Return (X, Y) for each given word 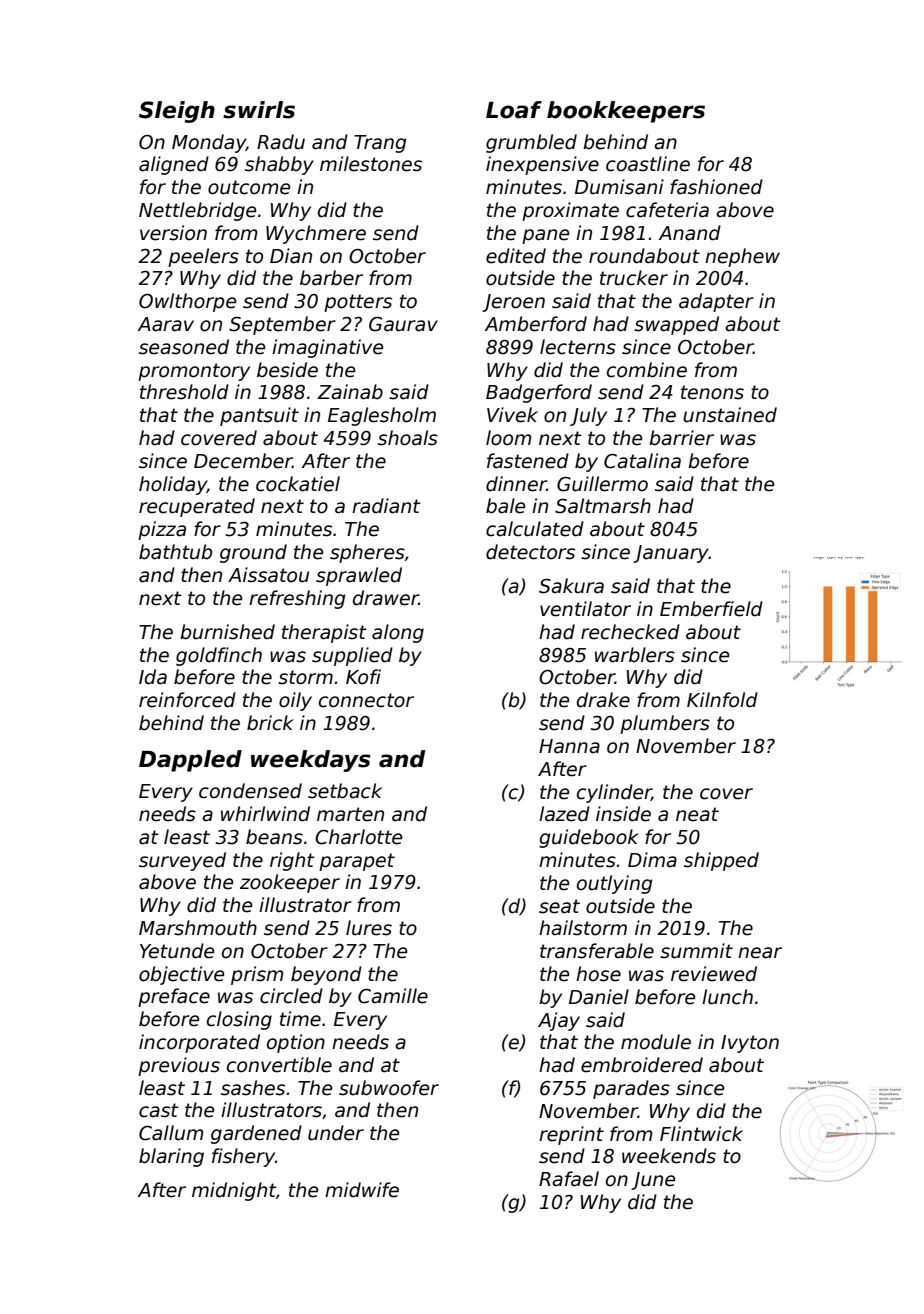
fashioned (716, 187)
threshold (184, 392)
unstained (730, 415)
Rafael (569, 1179)
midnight (234, 1191)
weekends (669, 1156)
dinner (516, 484)
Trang (380, 144)
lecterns (578, 347)
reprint (571, 1135)
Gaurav (403, 324)
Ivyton (750, 1044)
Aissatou (268, 575)
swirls (259, 110)
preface (174, 997)
